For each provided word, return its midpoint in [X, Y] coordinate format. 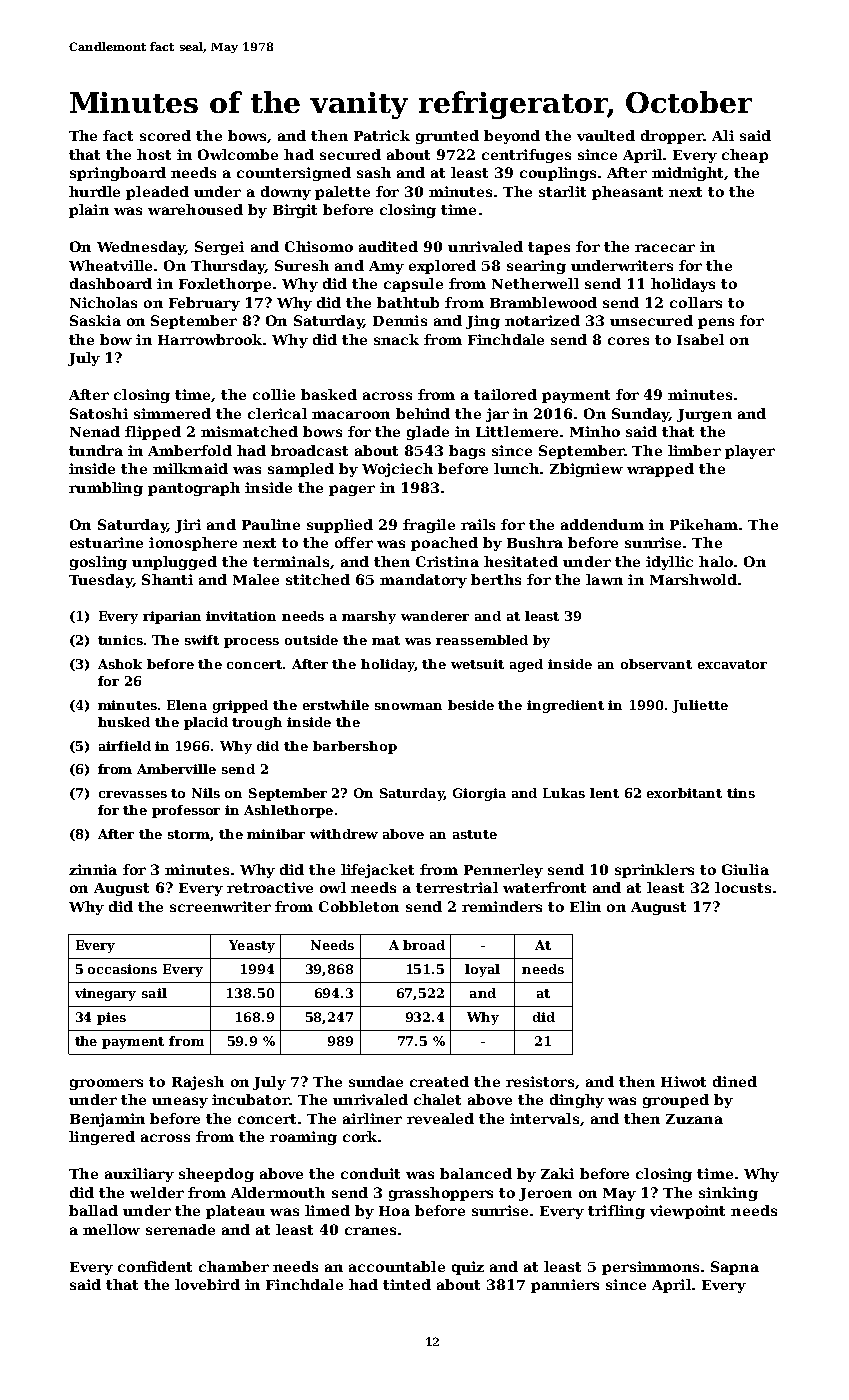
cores [628, 341]
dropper [672, 137]
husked [124, 722]
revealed [440, 1118]
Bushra [535, 542]
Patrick [382, 135]
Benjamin [107, 1120]
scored [165, 135]
